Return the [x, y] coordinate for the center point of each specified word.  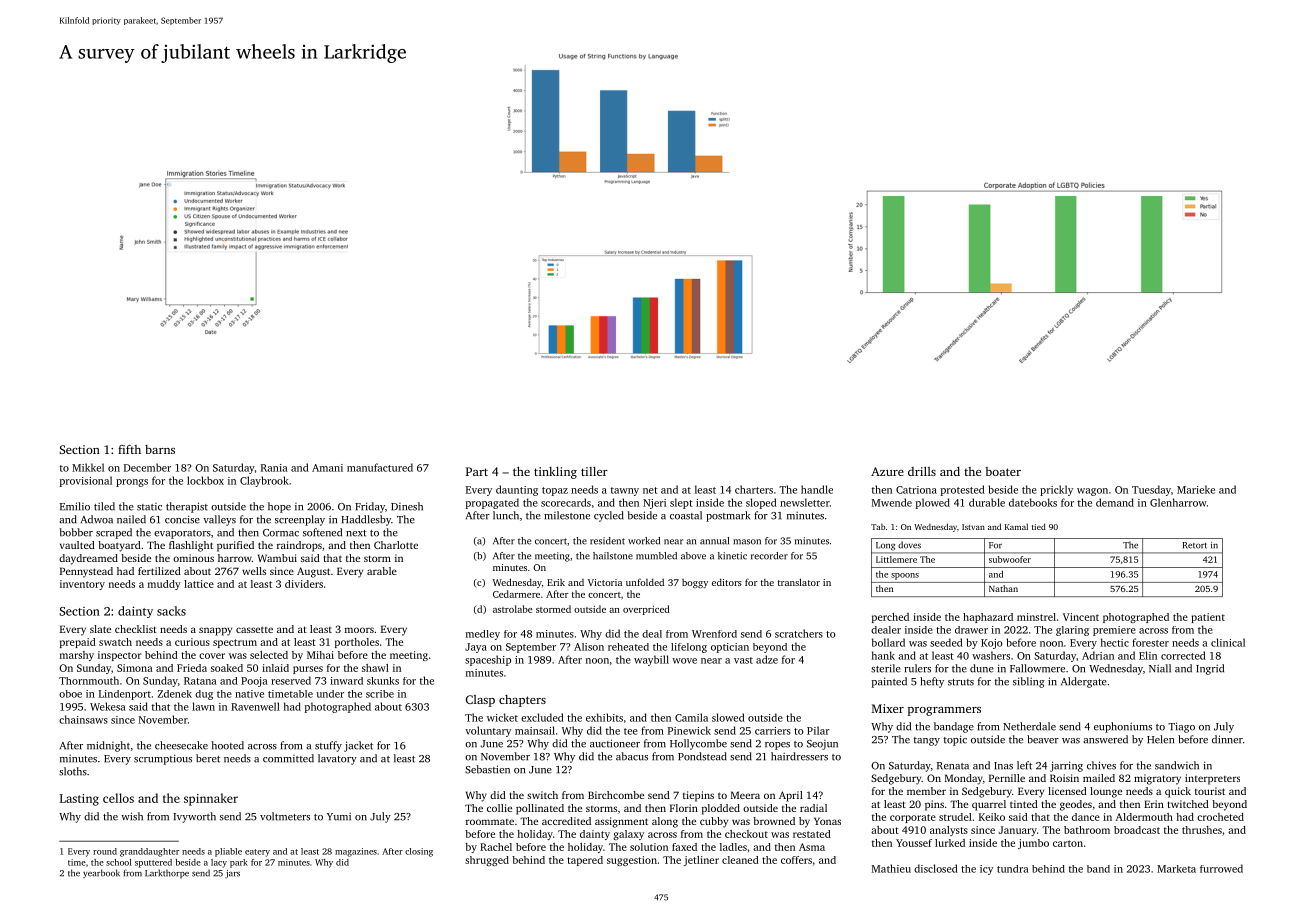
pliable [228, 852]
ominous [193, 558]
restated [812, 834]
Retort [1194, 545]
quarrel [989, 805]
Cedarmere [516, 594]
